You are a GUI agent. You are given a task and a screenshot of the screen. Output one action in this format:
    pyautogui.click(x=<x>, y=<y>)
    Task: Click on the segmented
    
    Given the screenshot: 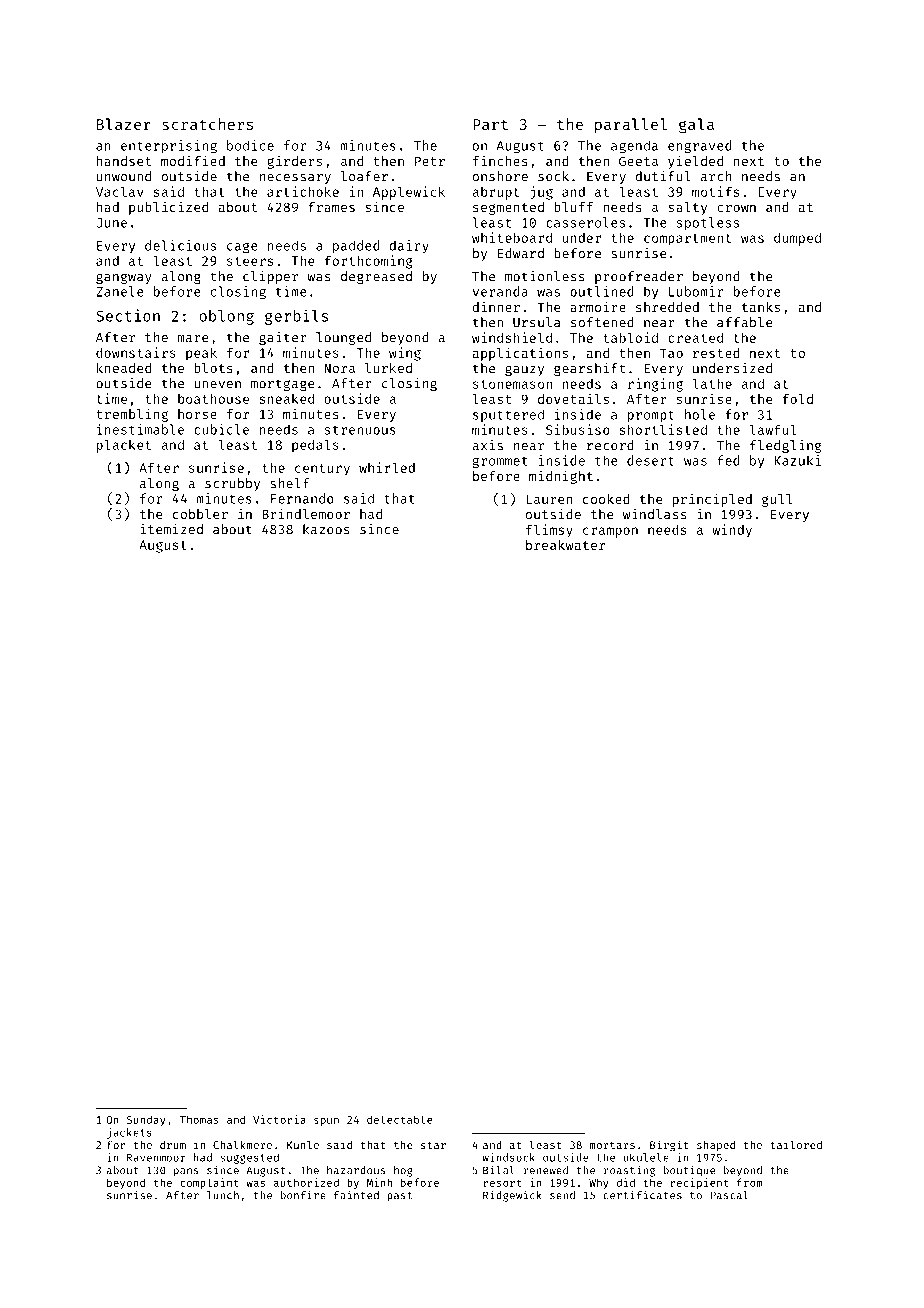 What is the action you would take?
    pyautogui.click(x=508, y=208)
